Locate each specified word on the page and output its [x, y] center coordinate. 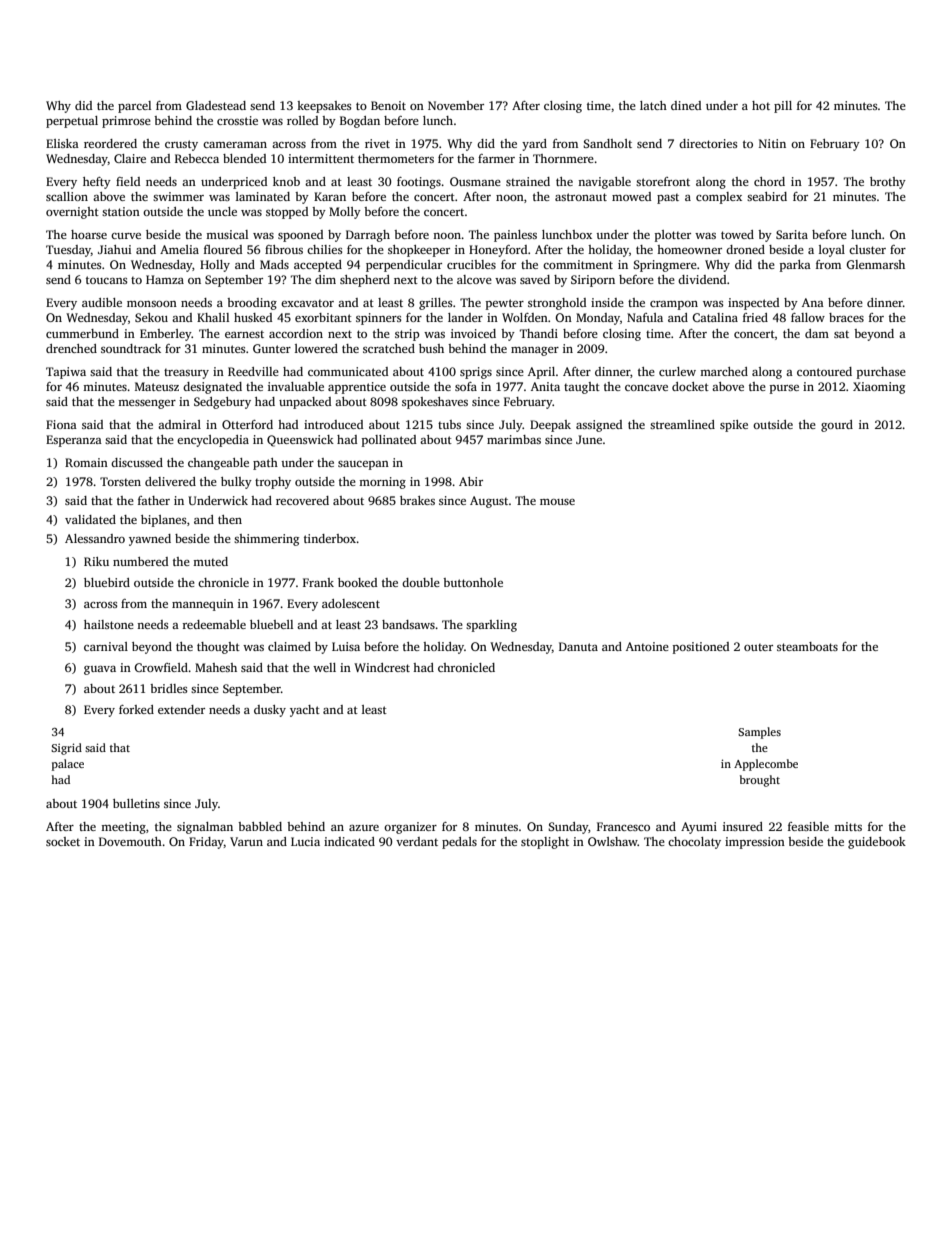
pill [783, 107]
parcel [134, 107]
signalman [205, 828]
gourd [837, 426]
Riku [96, 561]
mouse [557, 502]
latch [653, 105]
